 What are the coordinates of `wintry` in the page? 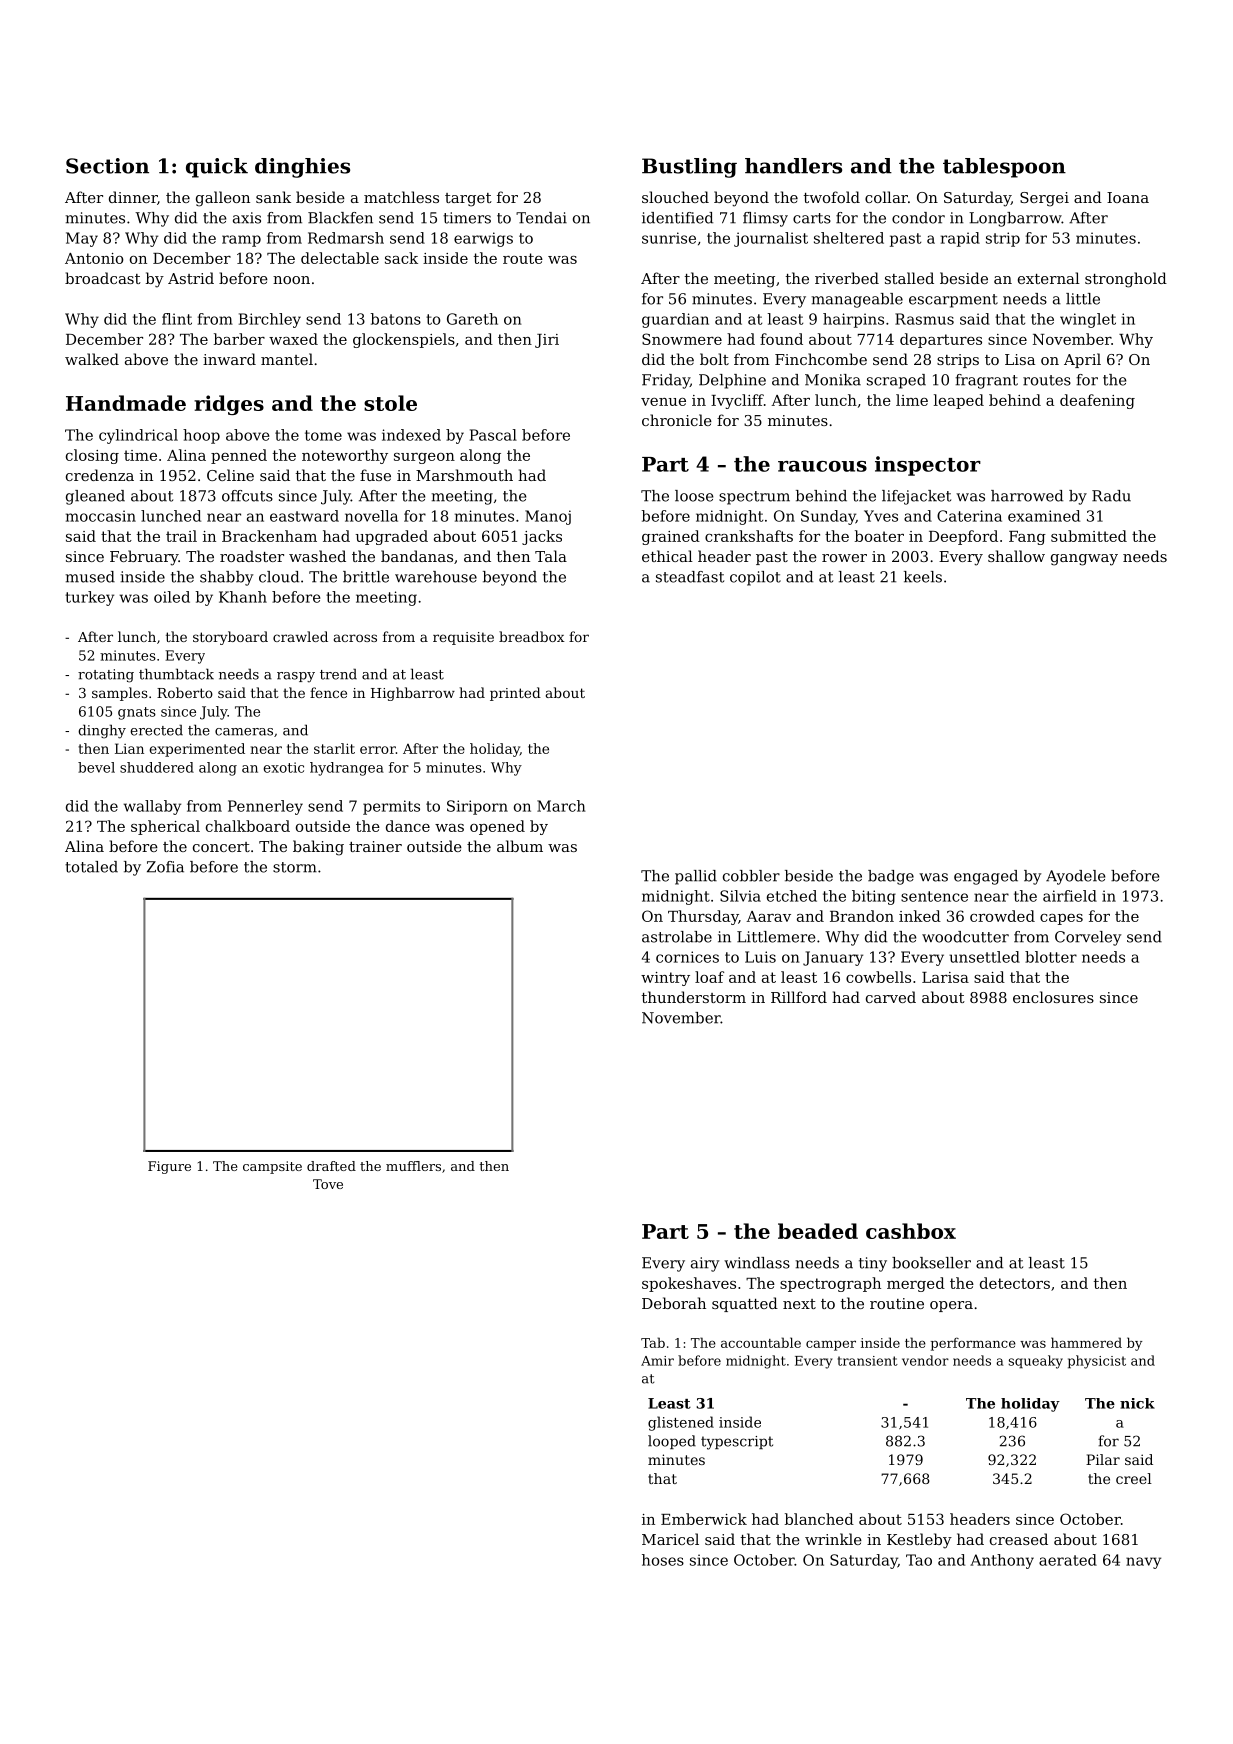 It's located at (665, 979).
